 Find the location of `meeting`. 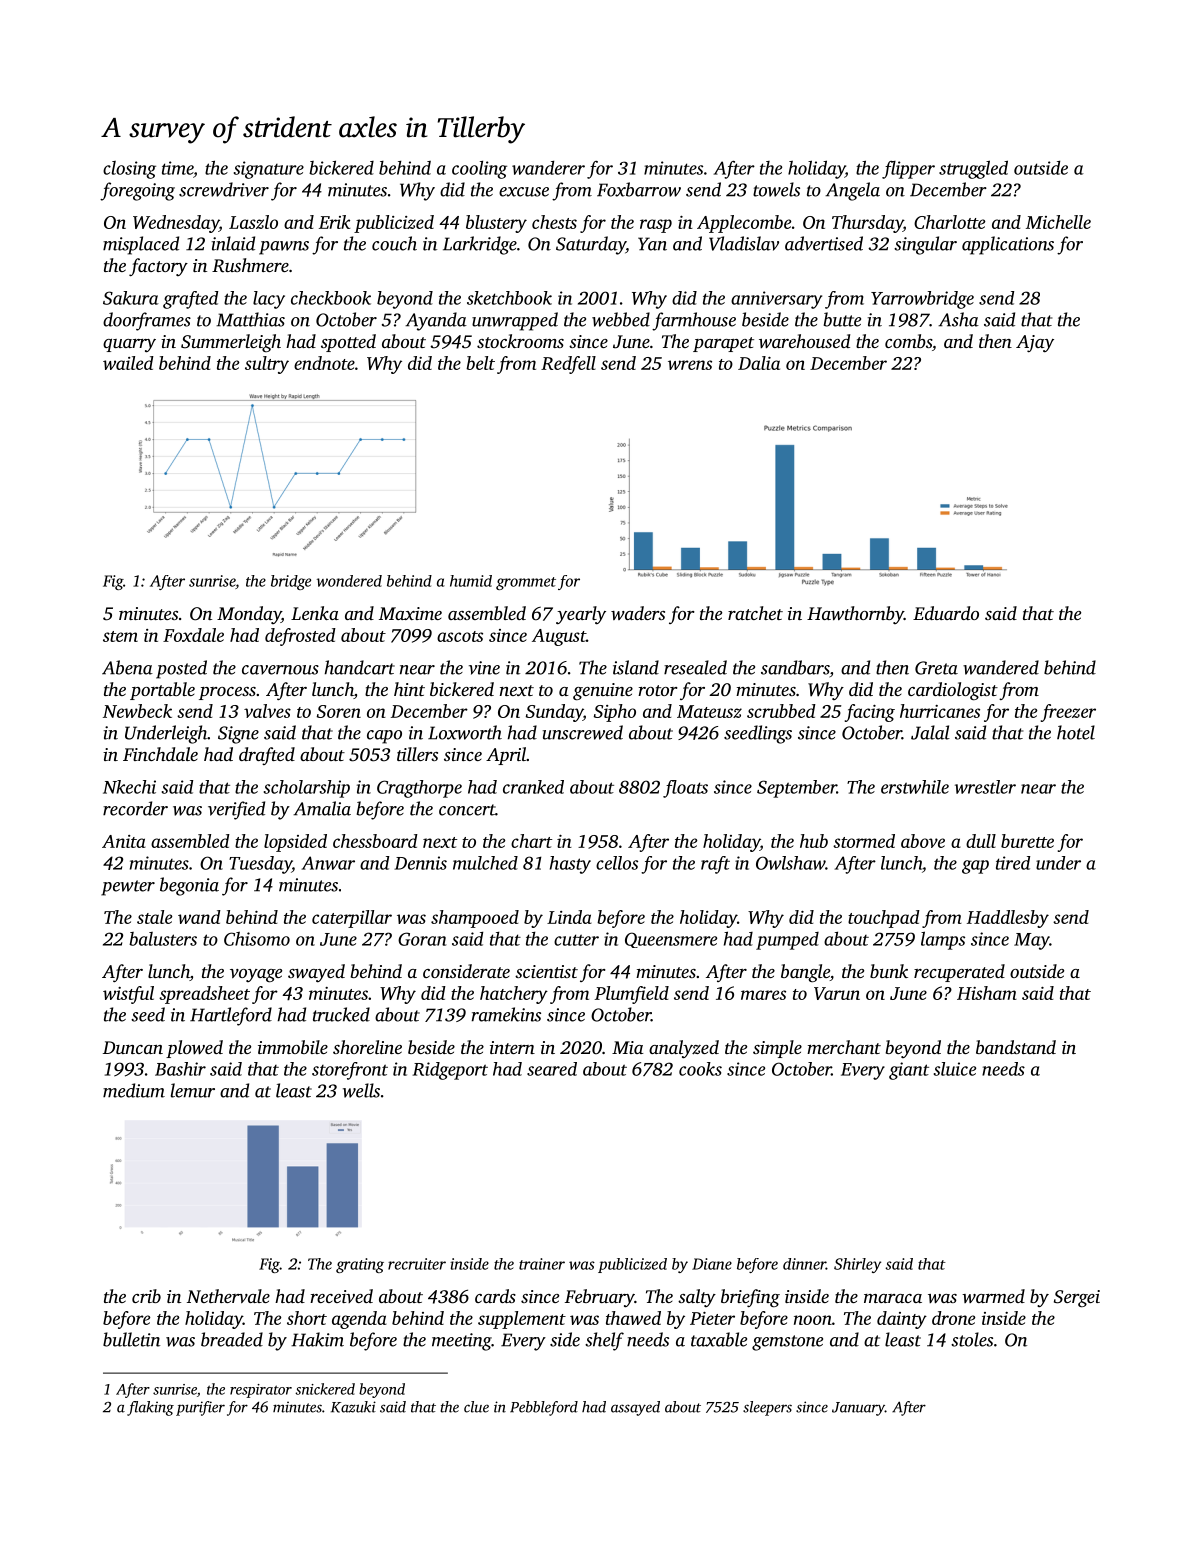

meeting is located at coordinates (462, 1342).
